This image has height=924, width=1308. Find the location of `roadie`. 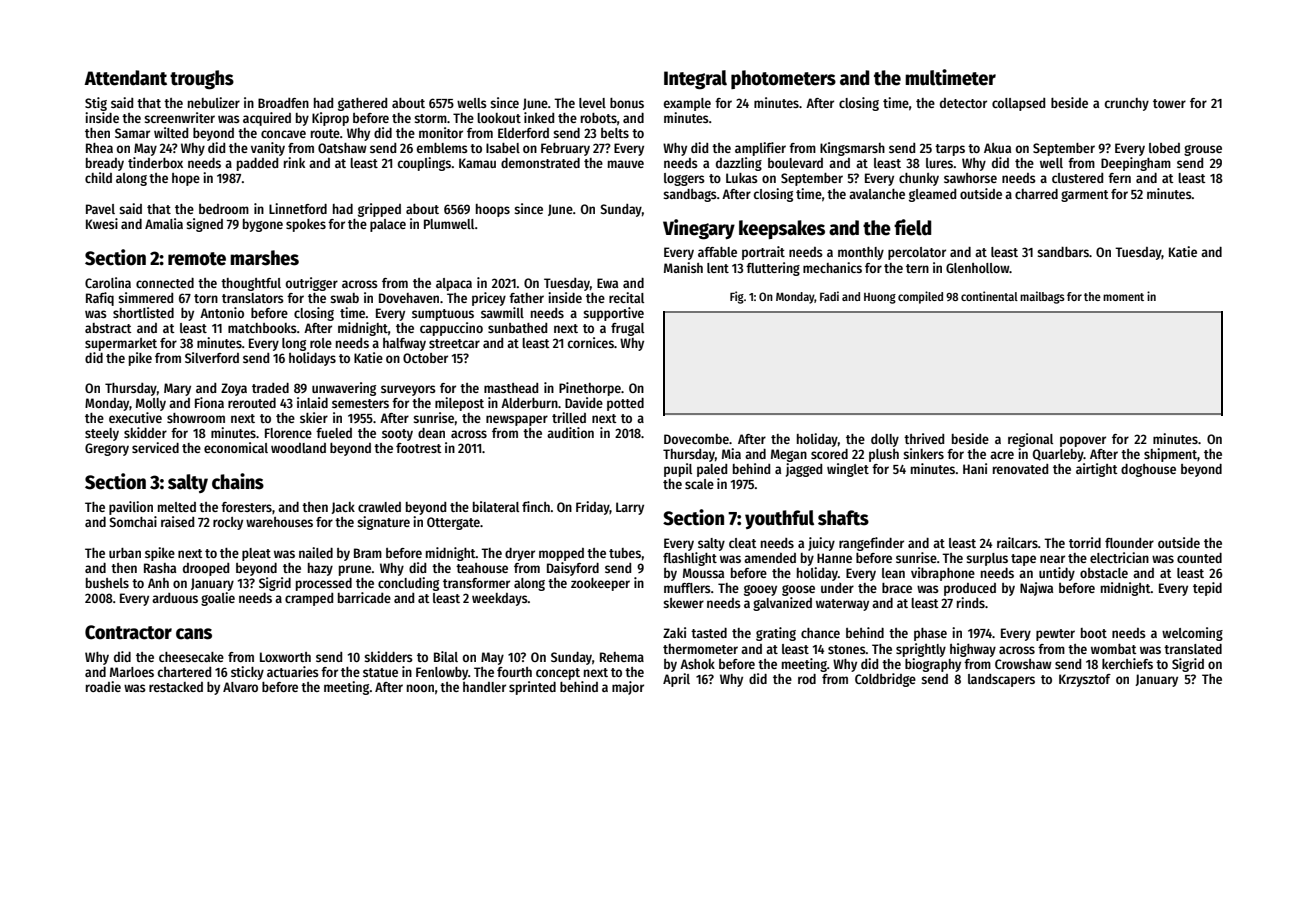

roadie is located at coordinates (103, 686).
